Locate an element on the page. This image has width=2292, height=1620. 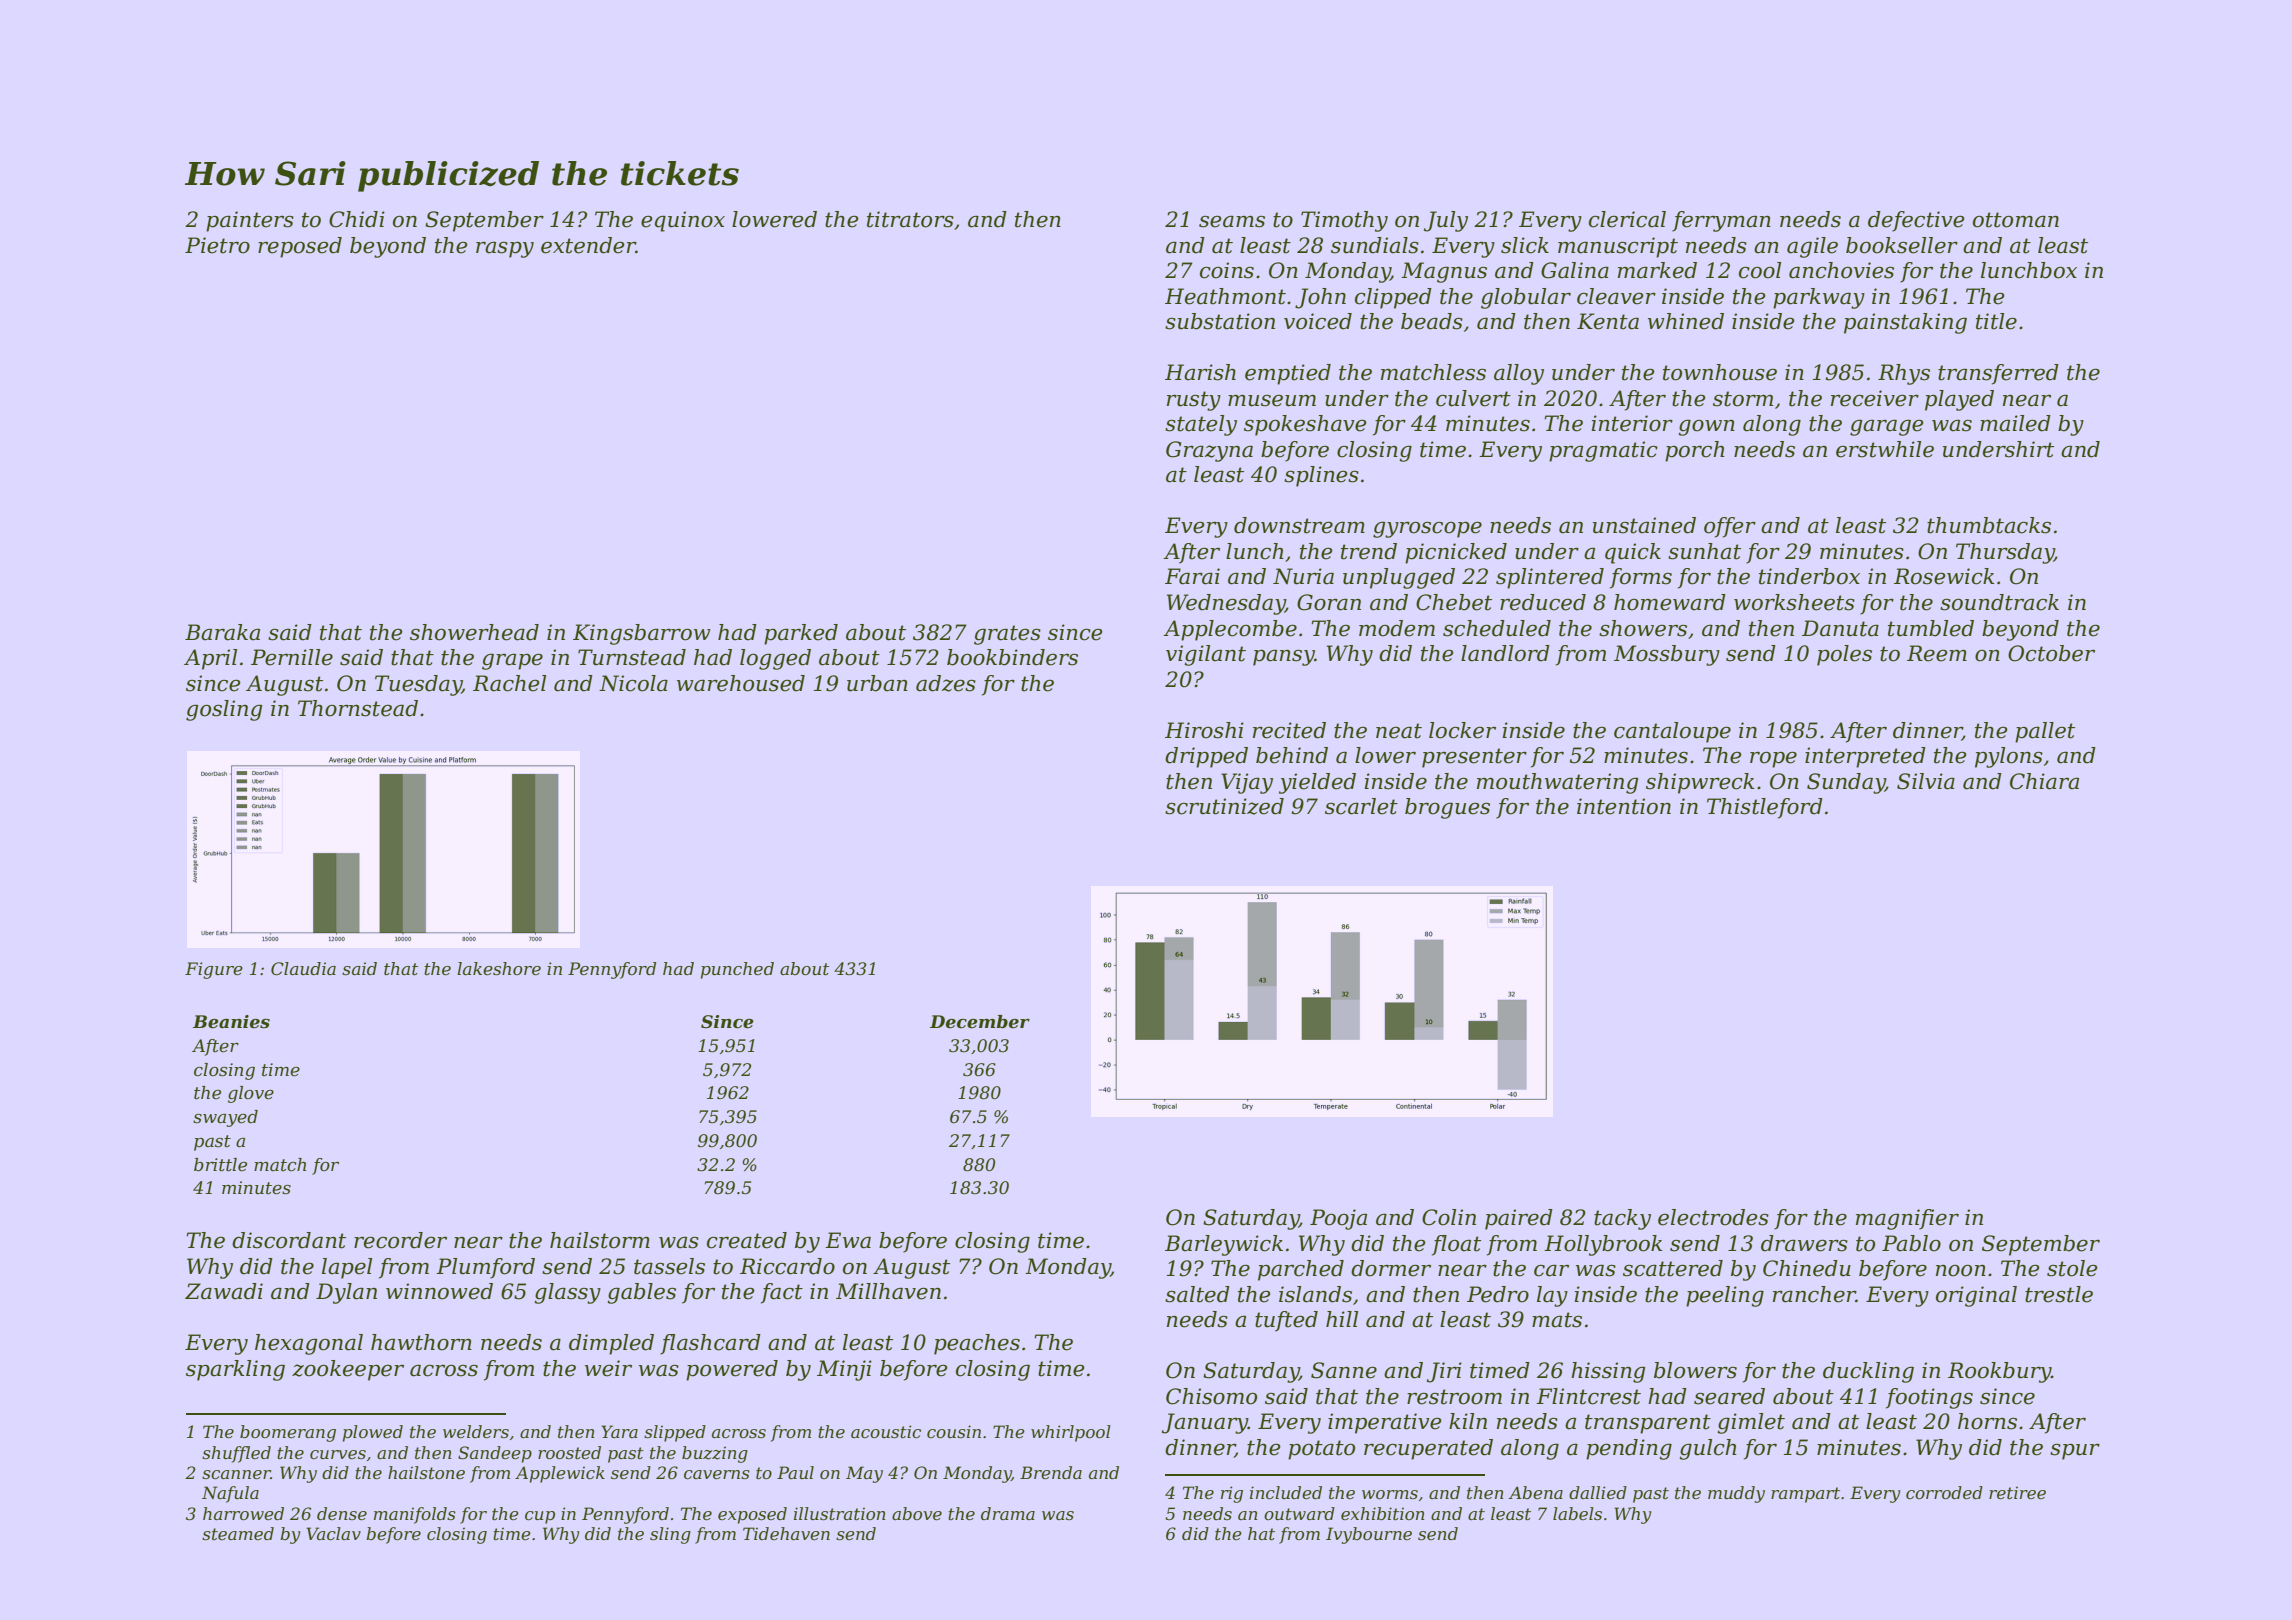
Millhaven is located at coordinates (888, 1291).
